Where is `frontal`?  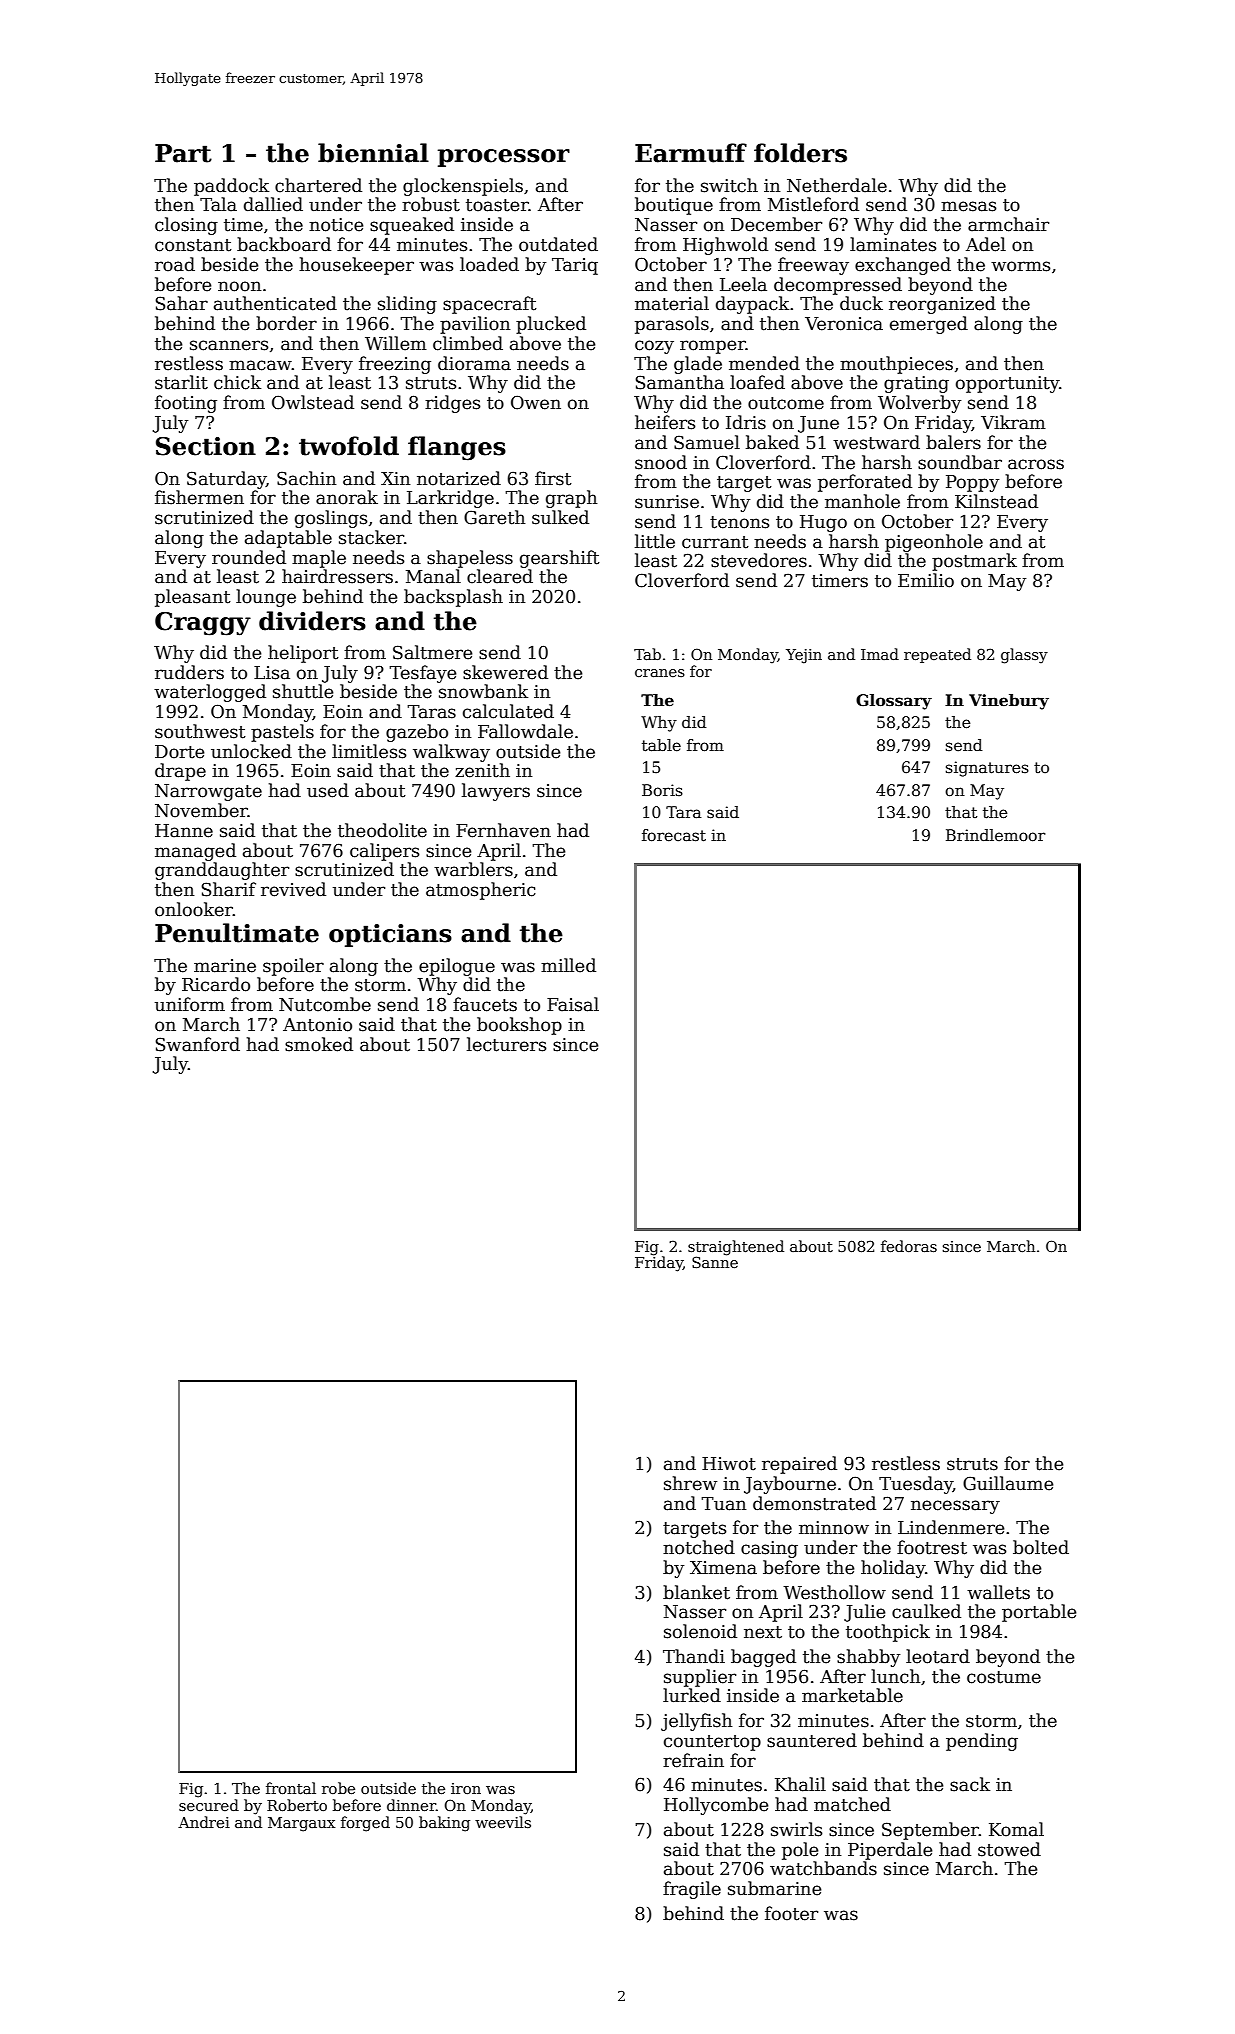 frontal is located at coordinates (291, 1788).
